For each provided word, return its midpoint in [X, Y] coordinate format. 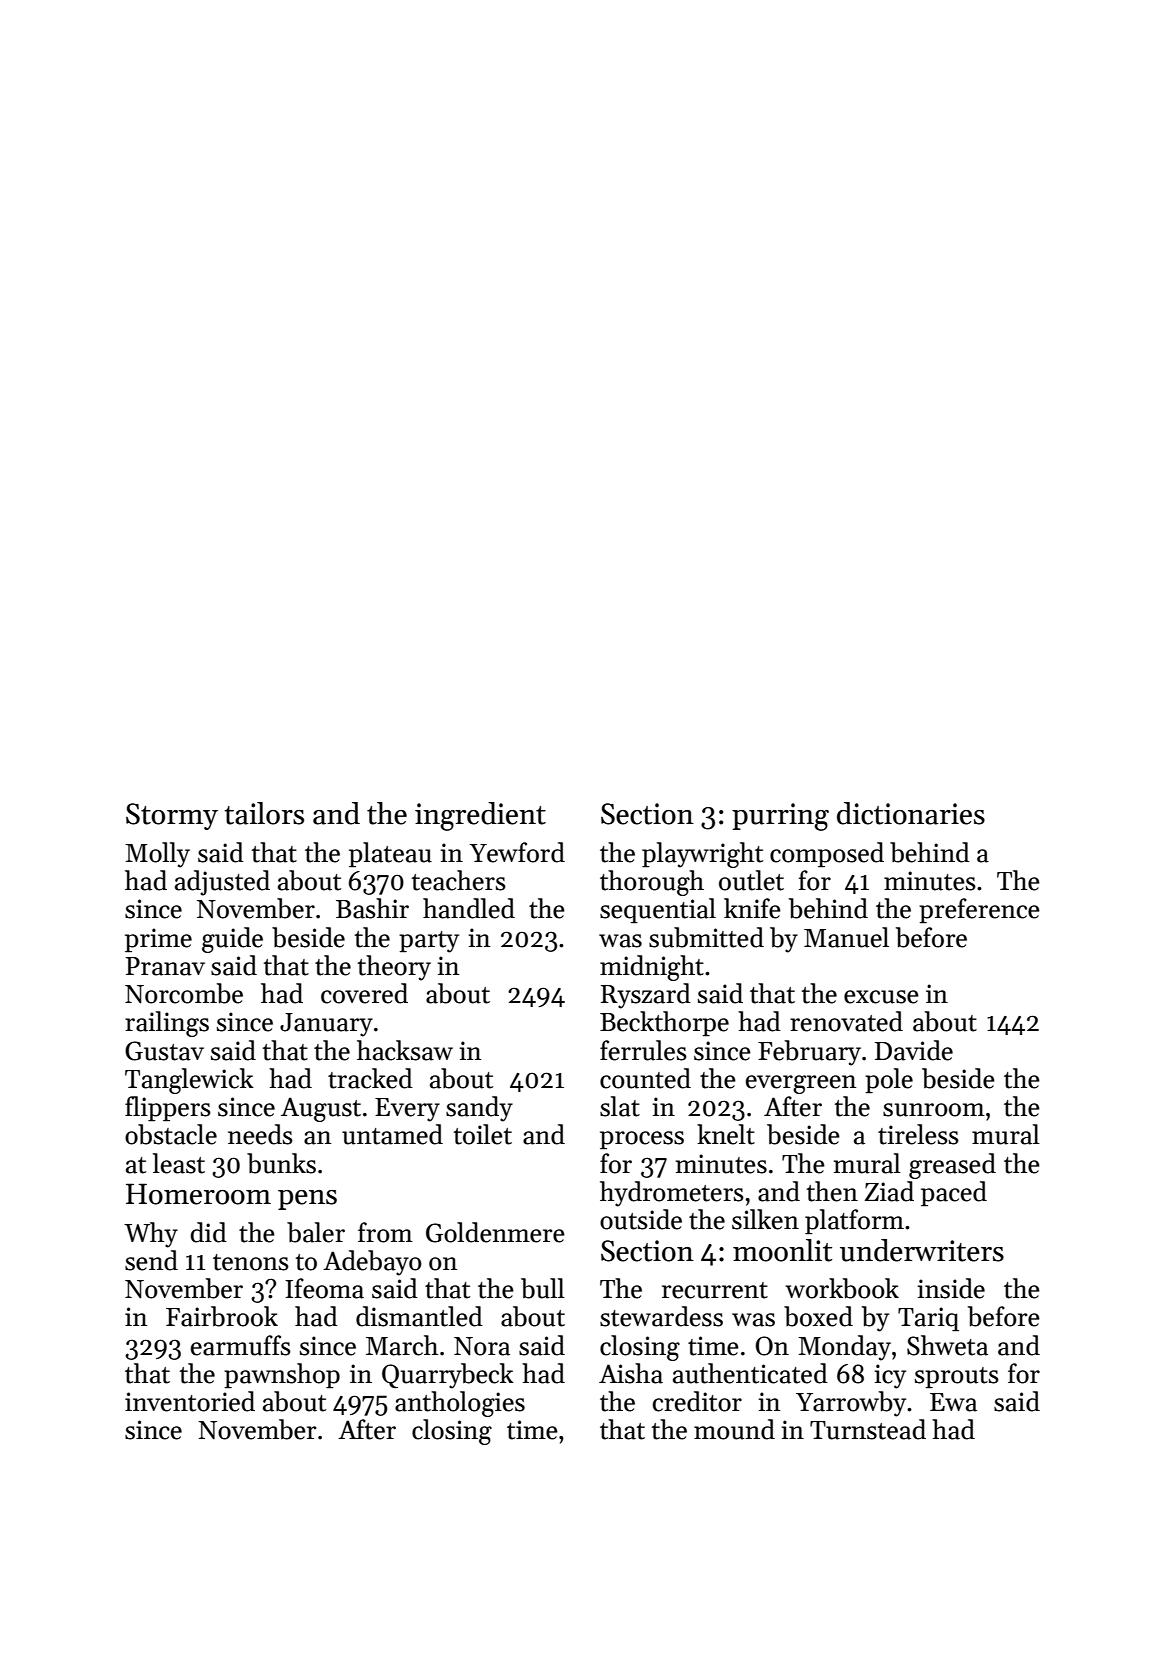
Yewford [517, 852]
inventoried [190, 1401]
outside [641, 1219]
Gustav [164, 1051]
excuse [881, 997]
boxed [818, 1316]
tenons [251, 1262]
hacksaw [405, 1050]
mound [734, 1429]
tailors [264, 813]
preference [979, 911]
